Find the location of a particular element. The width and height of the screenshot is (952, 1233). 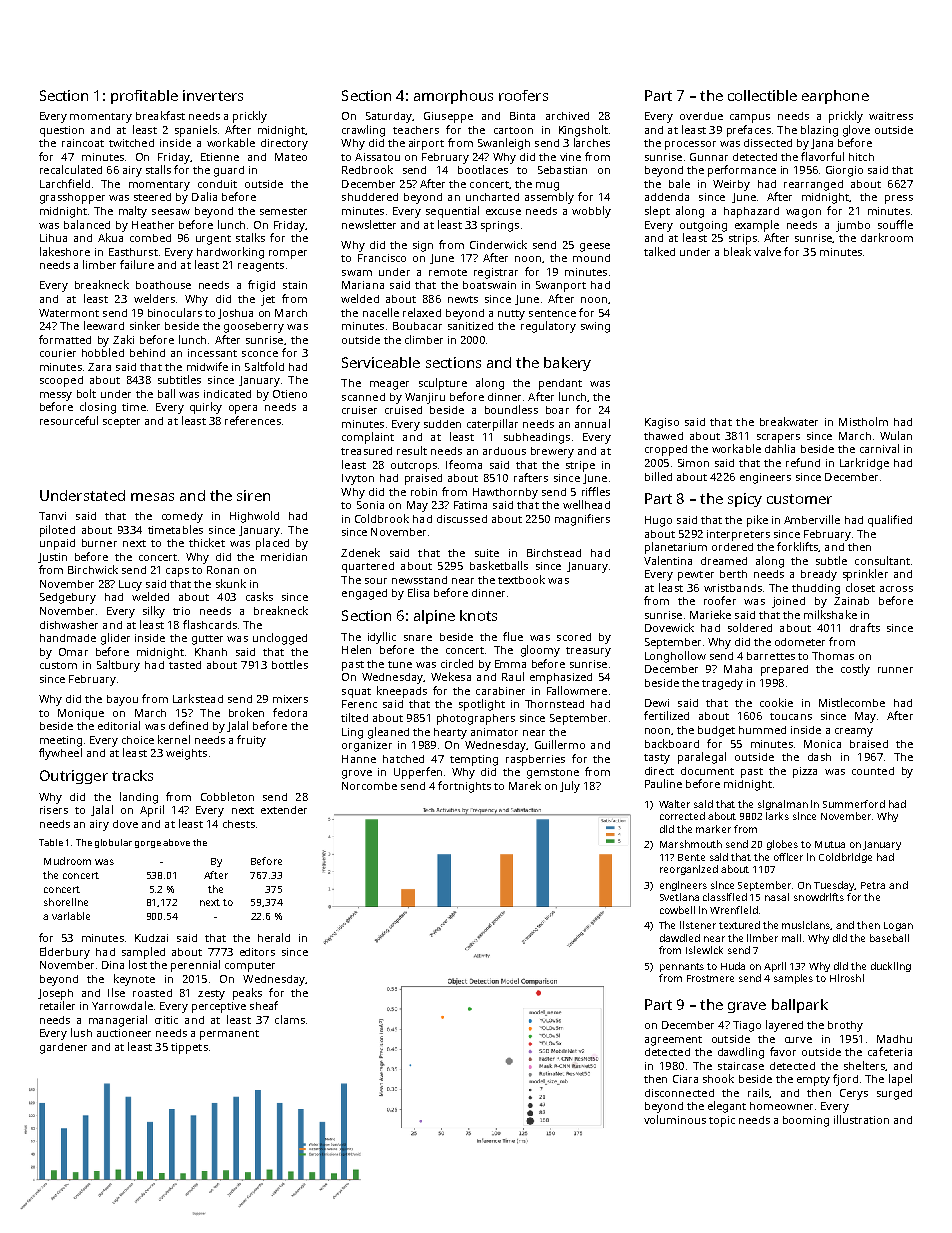

animator is located at coordinates (494, 732).
